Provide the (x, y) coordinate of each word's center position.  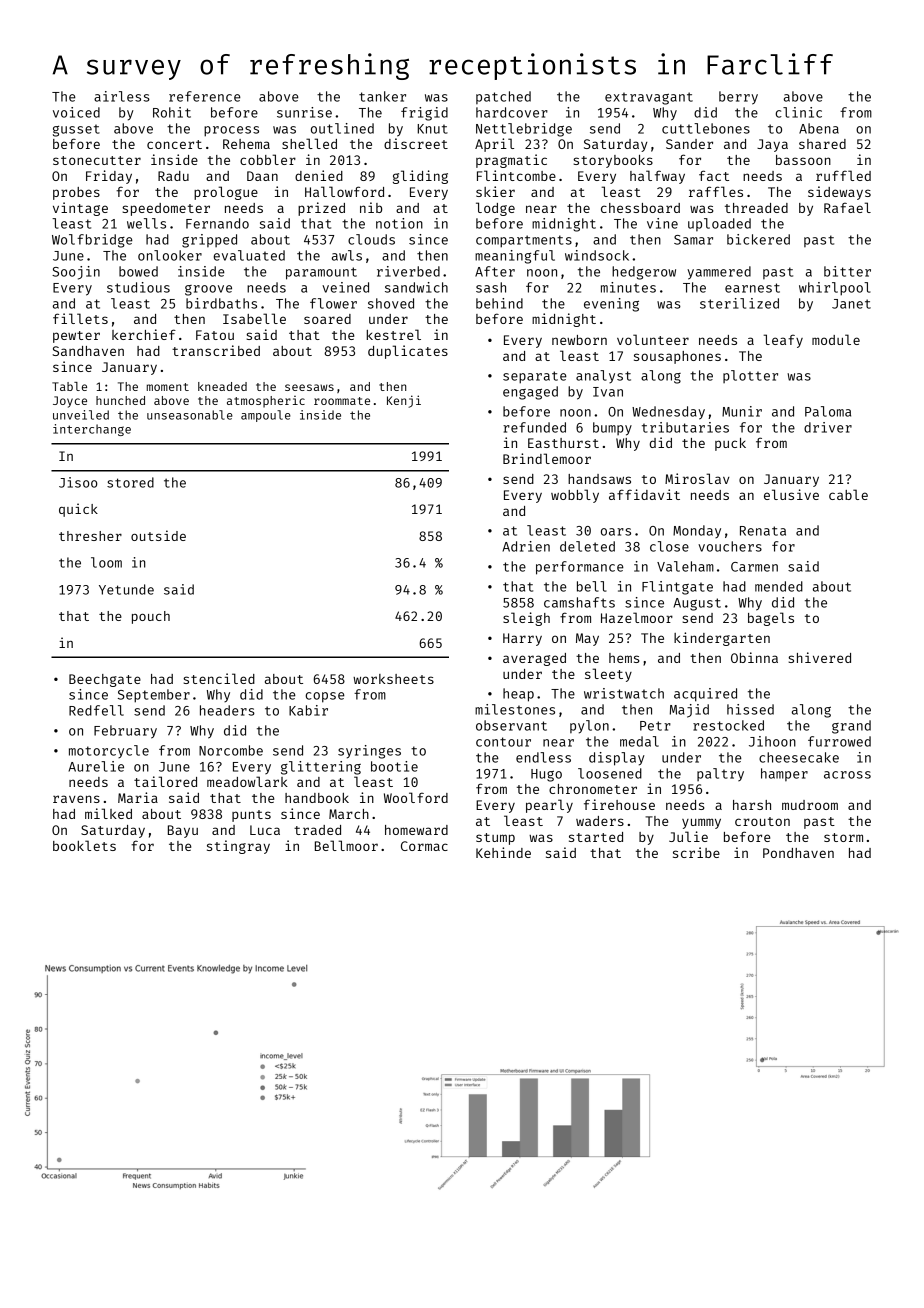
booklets (84, 845)
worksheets (393, 679)
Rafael (847, 207)
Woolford (416, 797)
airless (122, 96)
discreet (416, 143)
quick (78, 510)
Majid (689, 711)
